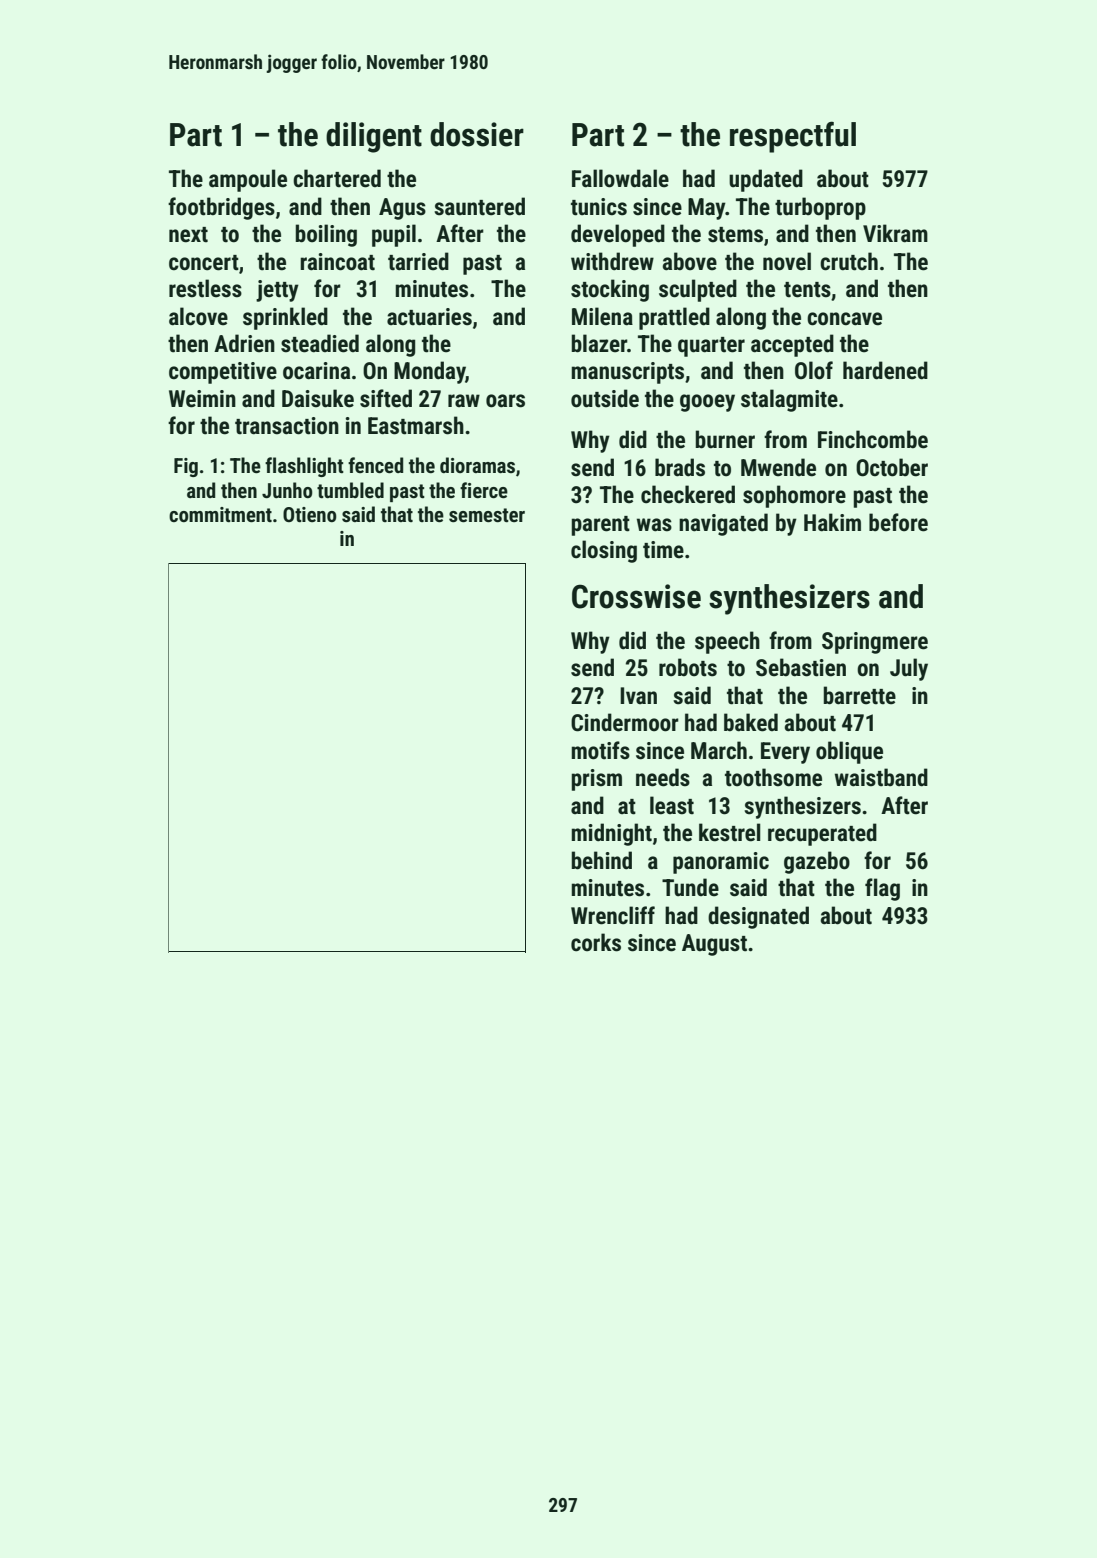 This image has width=1097, height=1558. What do you see at coordinates (600, 750) in the image?
I see `motifs` at bounding box center [600, 750].
